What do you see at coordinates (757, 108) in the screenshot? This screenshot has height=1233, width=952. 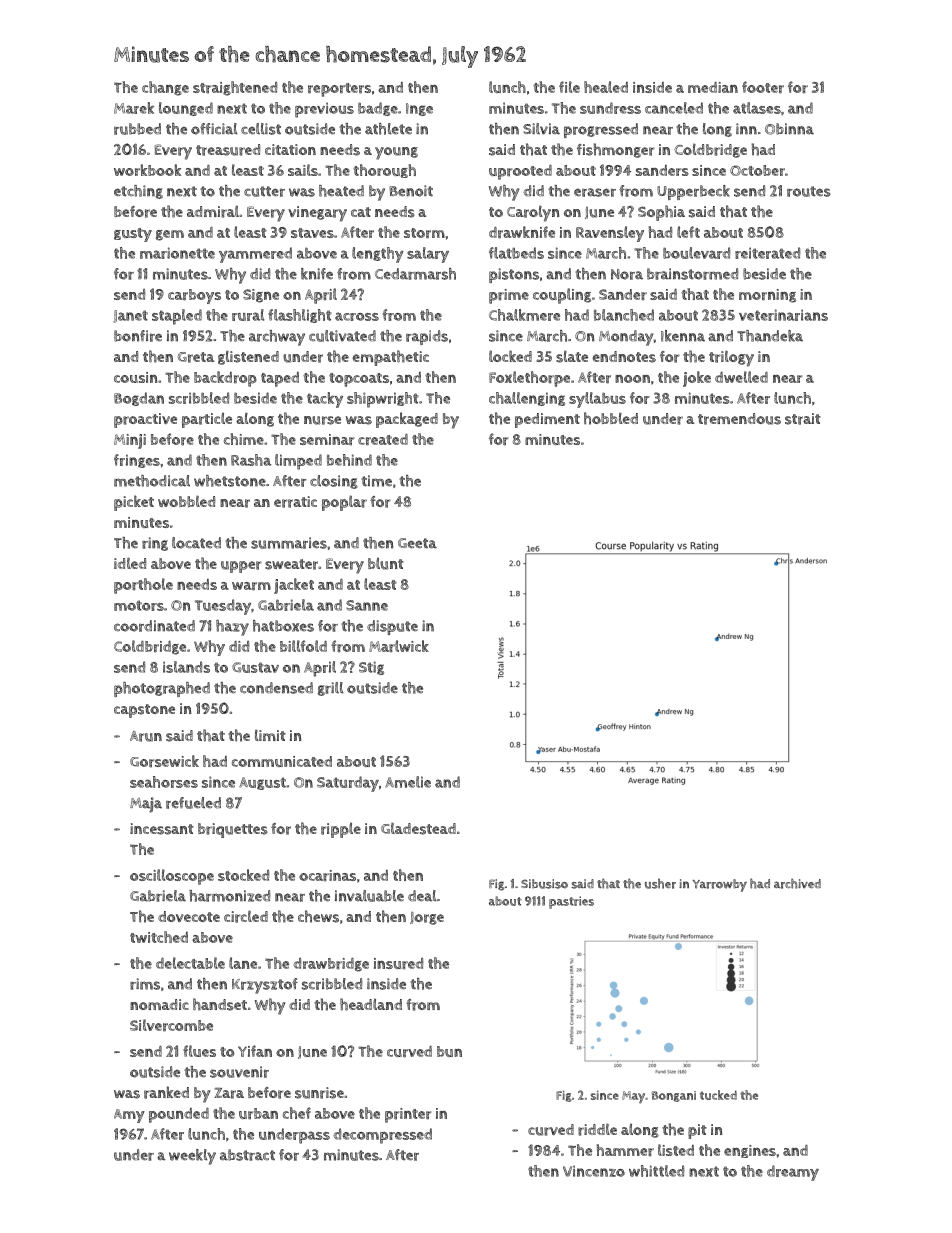 I see `atlases` at bounding box center [757, 108].
